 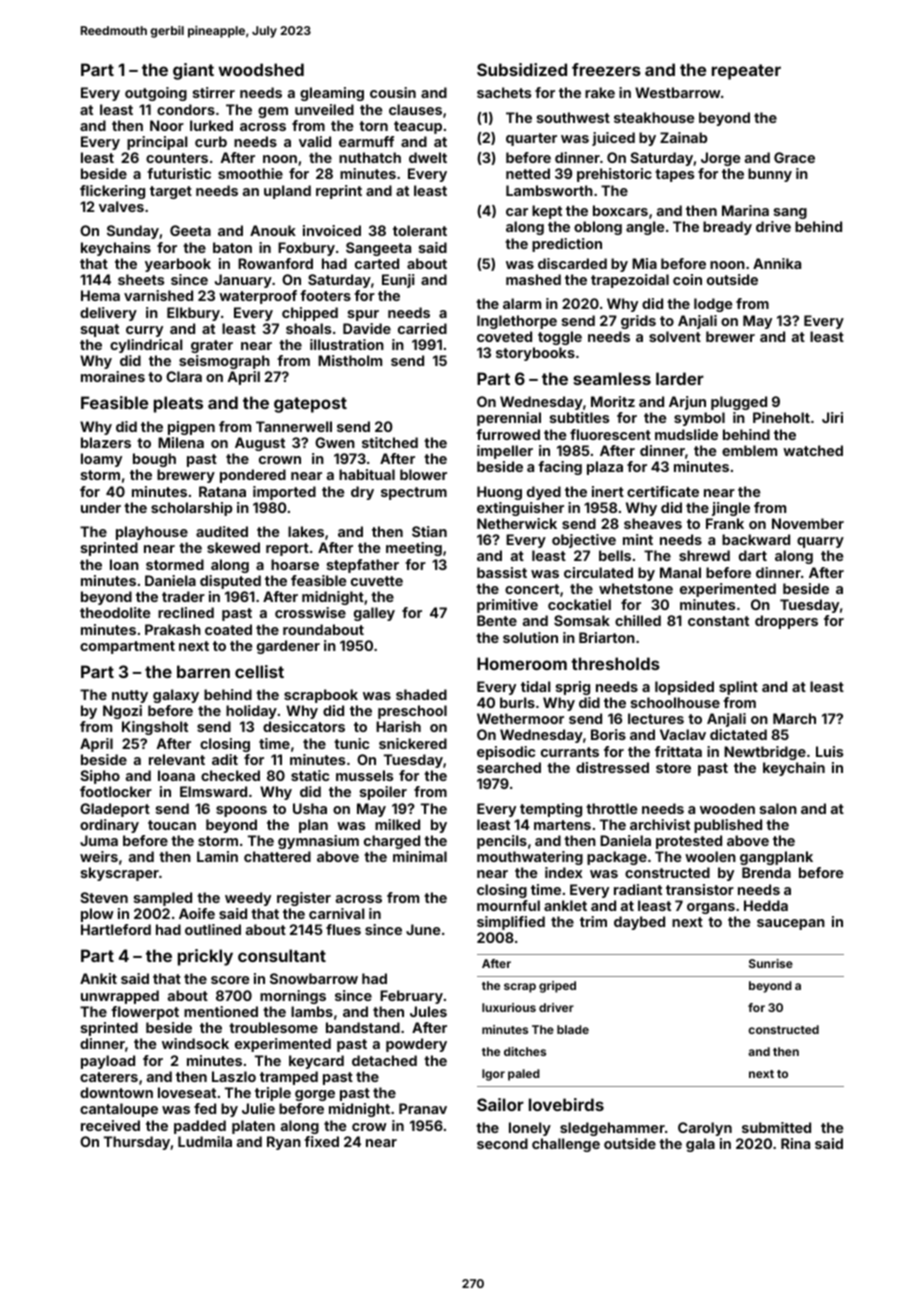 I want to click on seamless, so click(x=612, y=378).
